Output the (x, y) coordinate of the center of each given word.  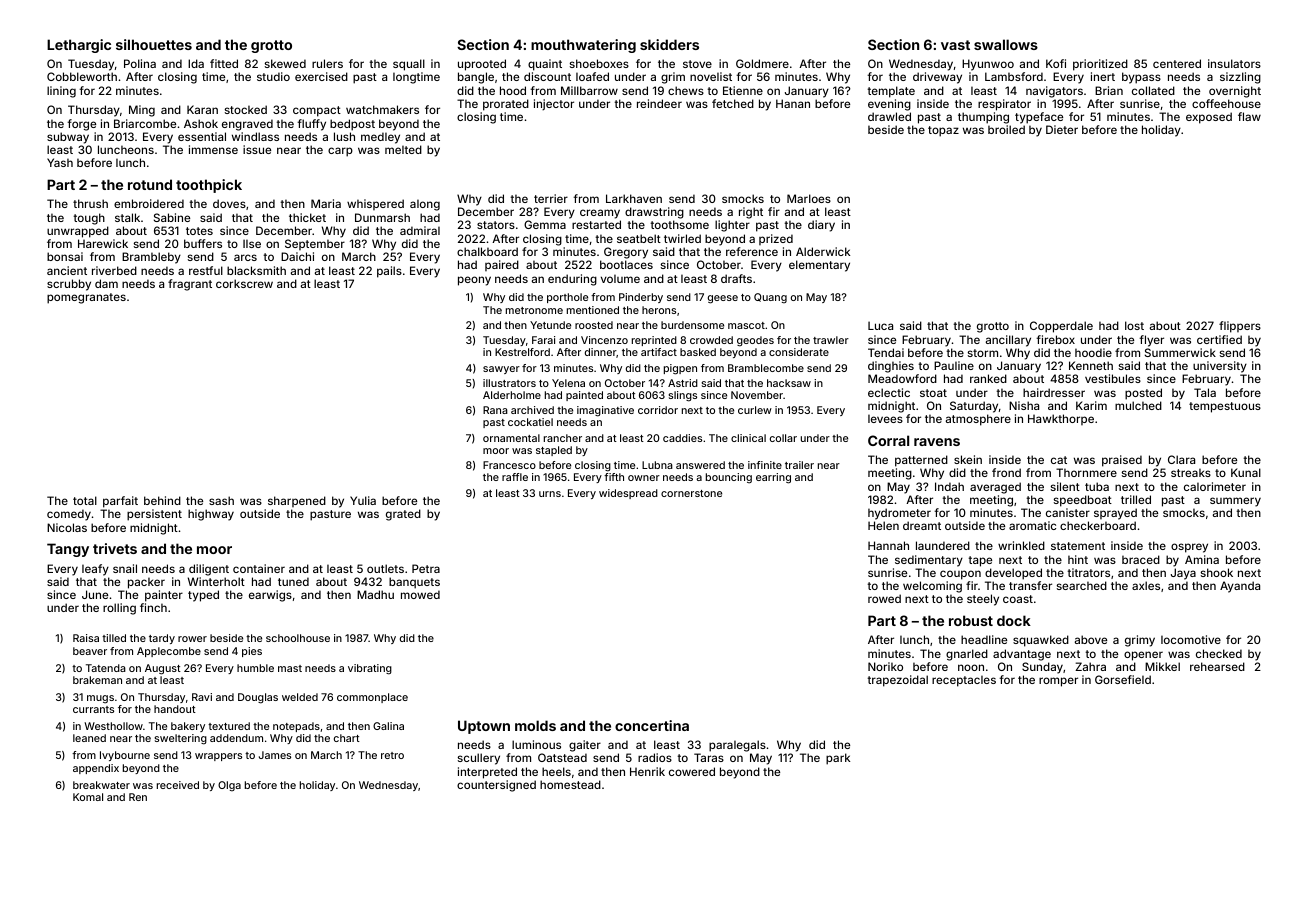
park (838, 759)
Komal (88, 797)
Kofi (1056, 63)
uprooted (482, 65)
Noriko (885, 666)
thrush (90, 203)
